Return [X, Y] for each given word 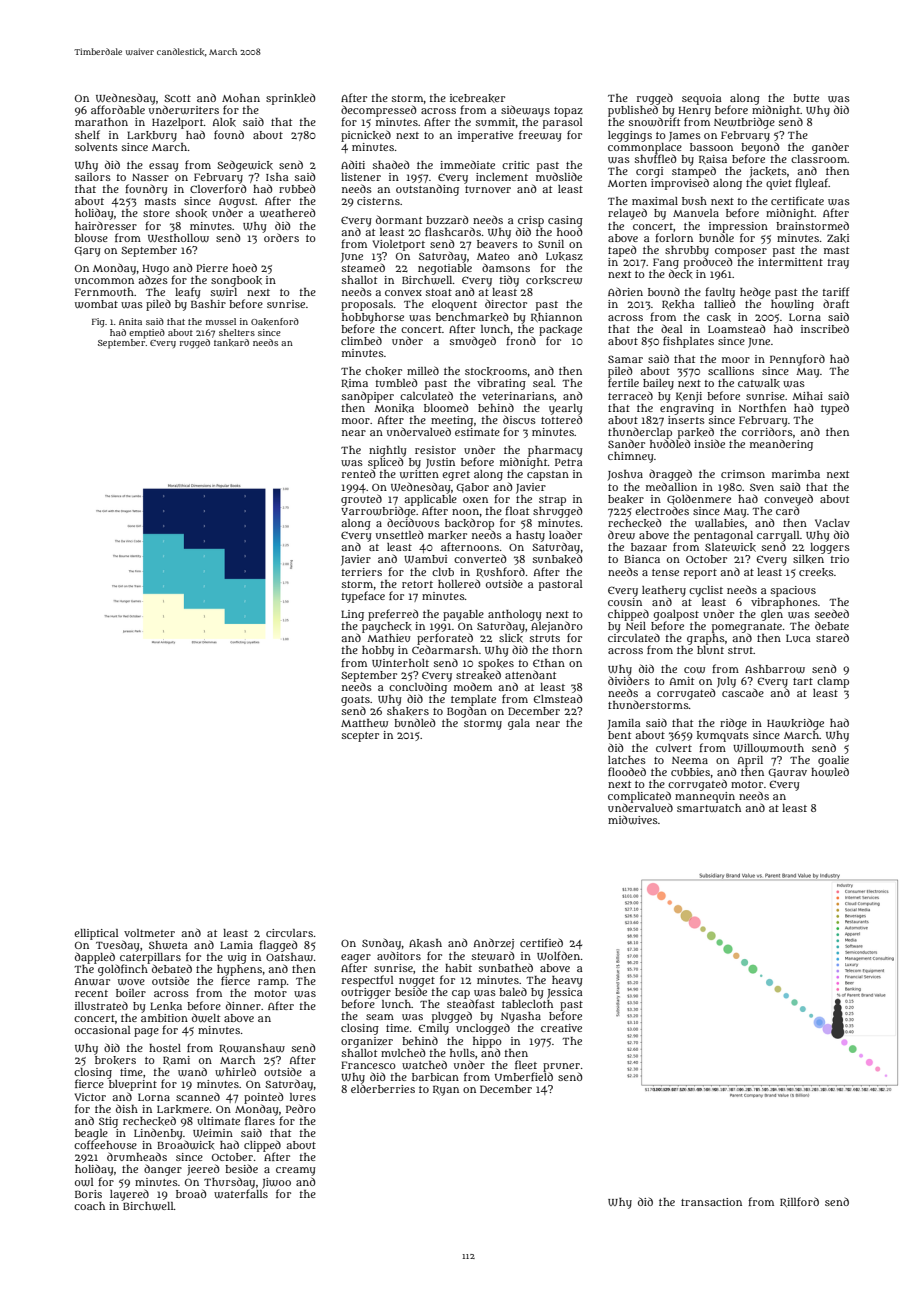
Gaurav [787, 773]
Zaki [838, 238]
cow [694, 670]
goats [355, 701]
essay [164, 167]
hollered [459, 583]
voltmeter [149, 933]
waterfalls [241, 1194]
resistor [435, 450]
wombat [96, 304]
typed [835, 409]
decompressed [379, 111]
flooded [627, 771]
